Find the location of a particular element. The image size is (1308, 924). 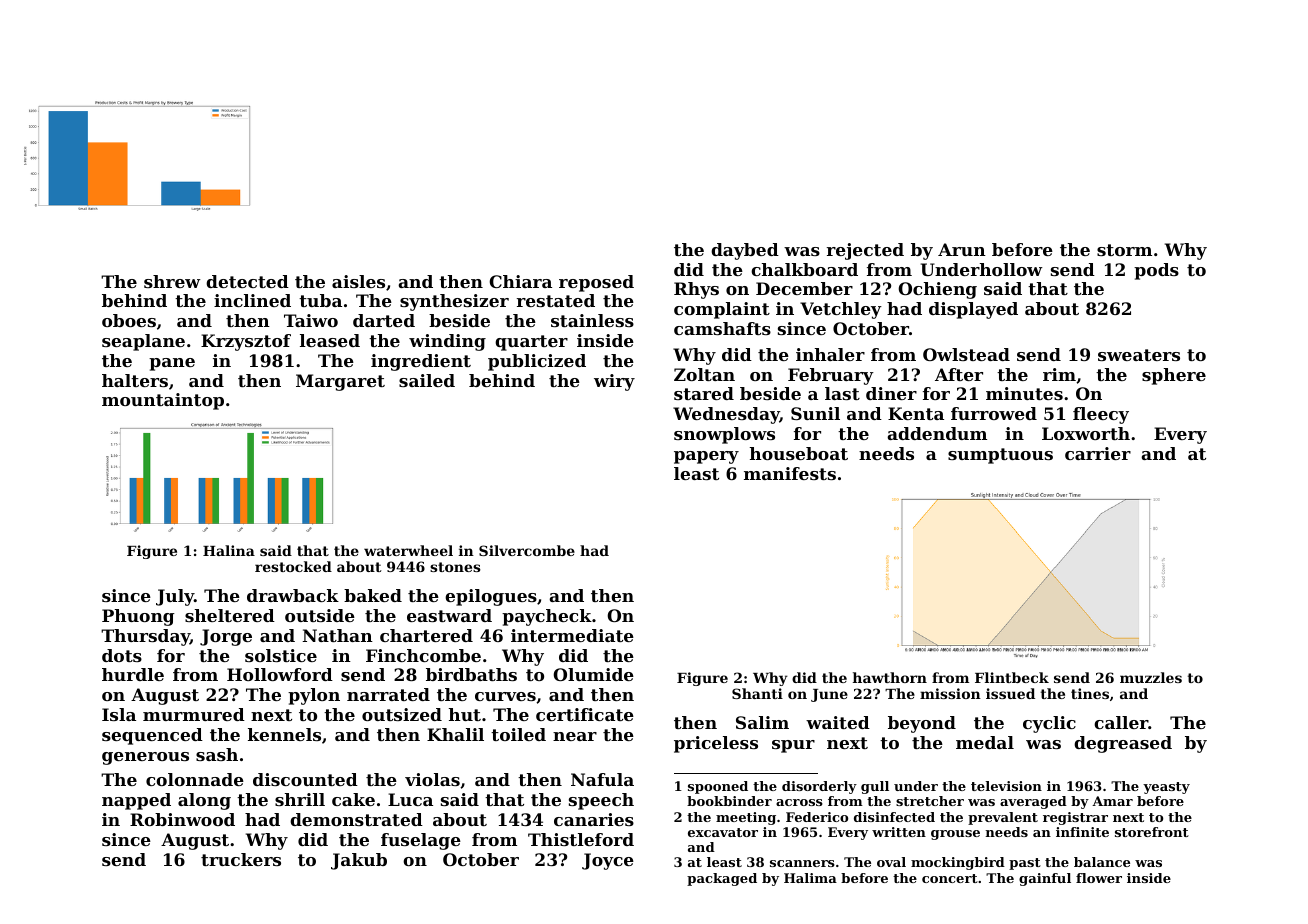

intermediate is located at coordinates (572, 635).
